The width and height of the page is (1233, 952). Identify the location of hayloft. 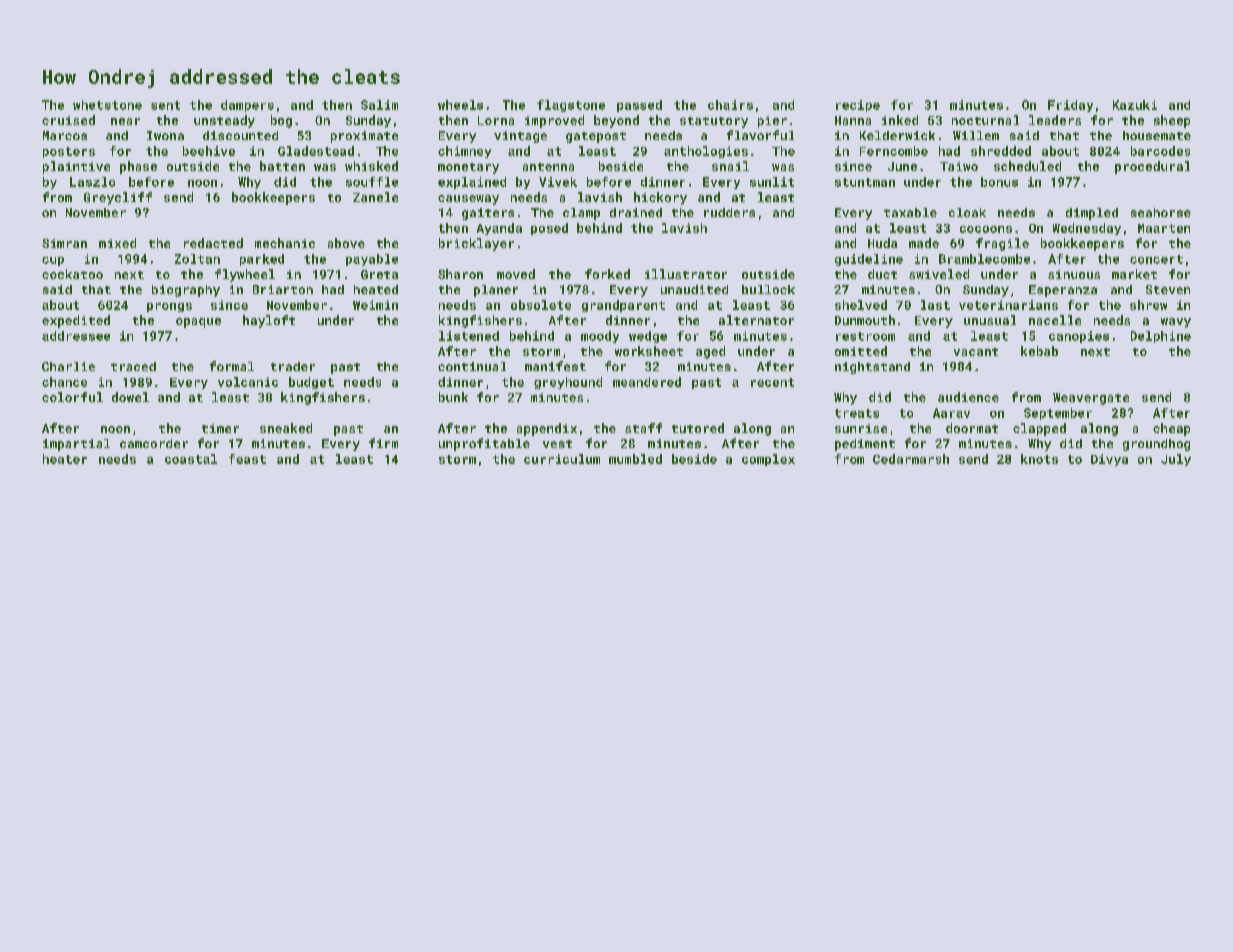
(269, 321).
